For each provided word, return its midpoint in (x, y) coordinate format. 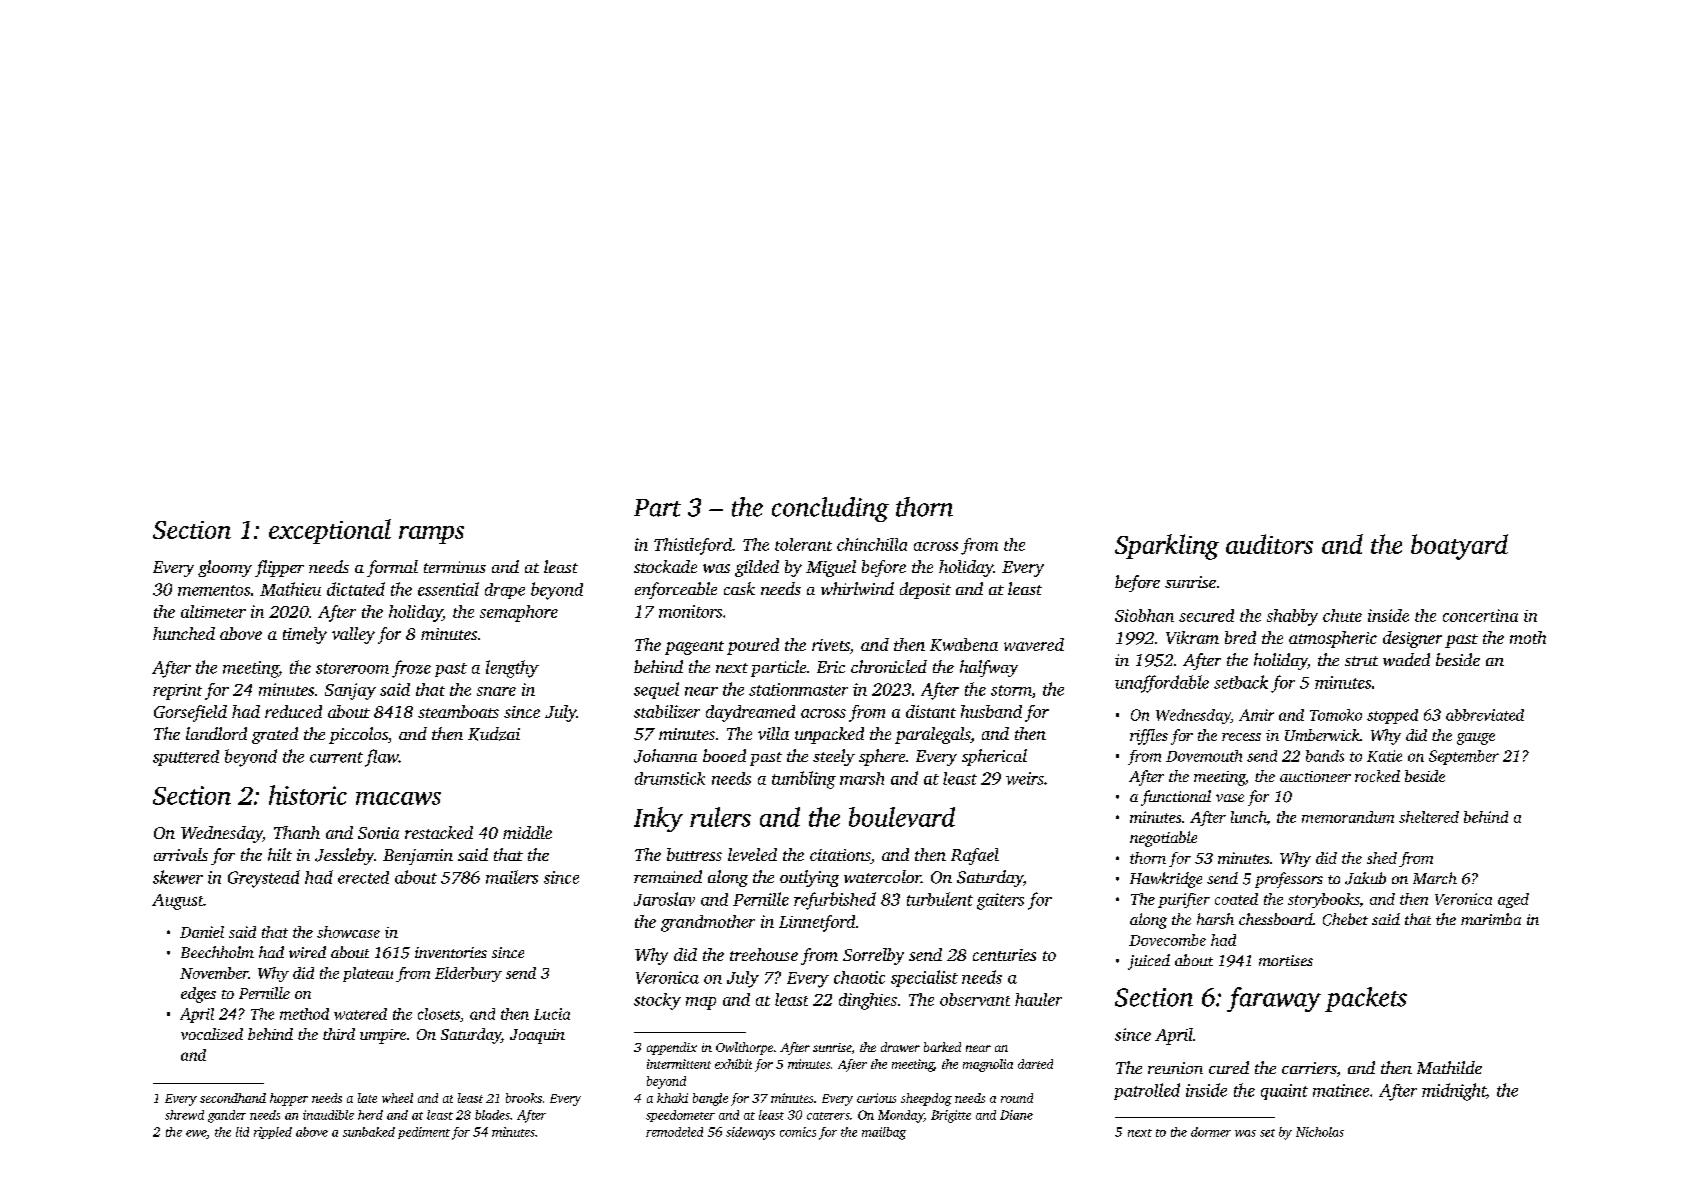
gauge (1476, 739)
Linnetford (817, 923)
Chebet (1345, 919)
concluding (830, 509)
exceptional (330, 531)
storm (1011, 690)
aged (1513, 900)
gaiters (1000, 901)
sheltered (1429, 817)
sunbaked (369, 1132)
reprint (177, 692)
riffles (1149, 737)
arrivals (181, 854)
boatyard (1459, 547)
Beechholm (217, 952)
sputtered (186, 758)
